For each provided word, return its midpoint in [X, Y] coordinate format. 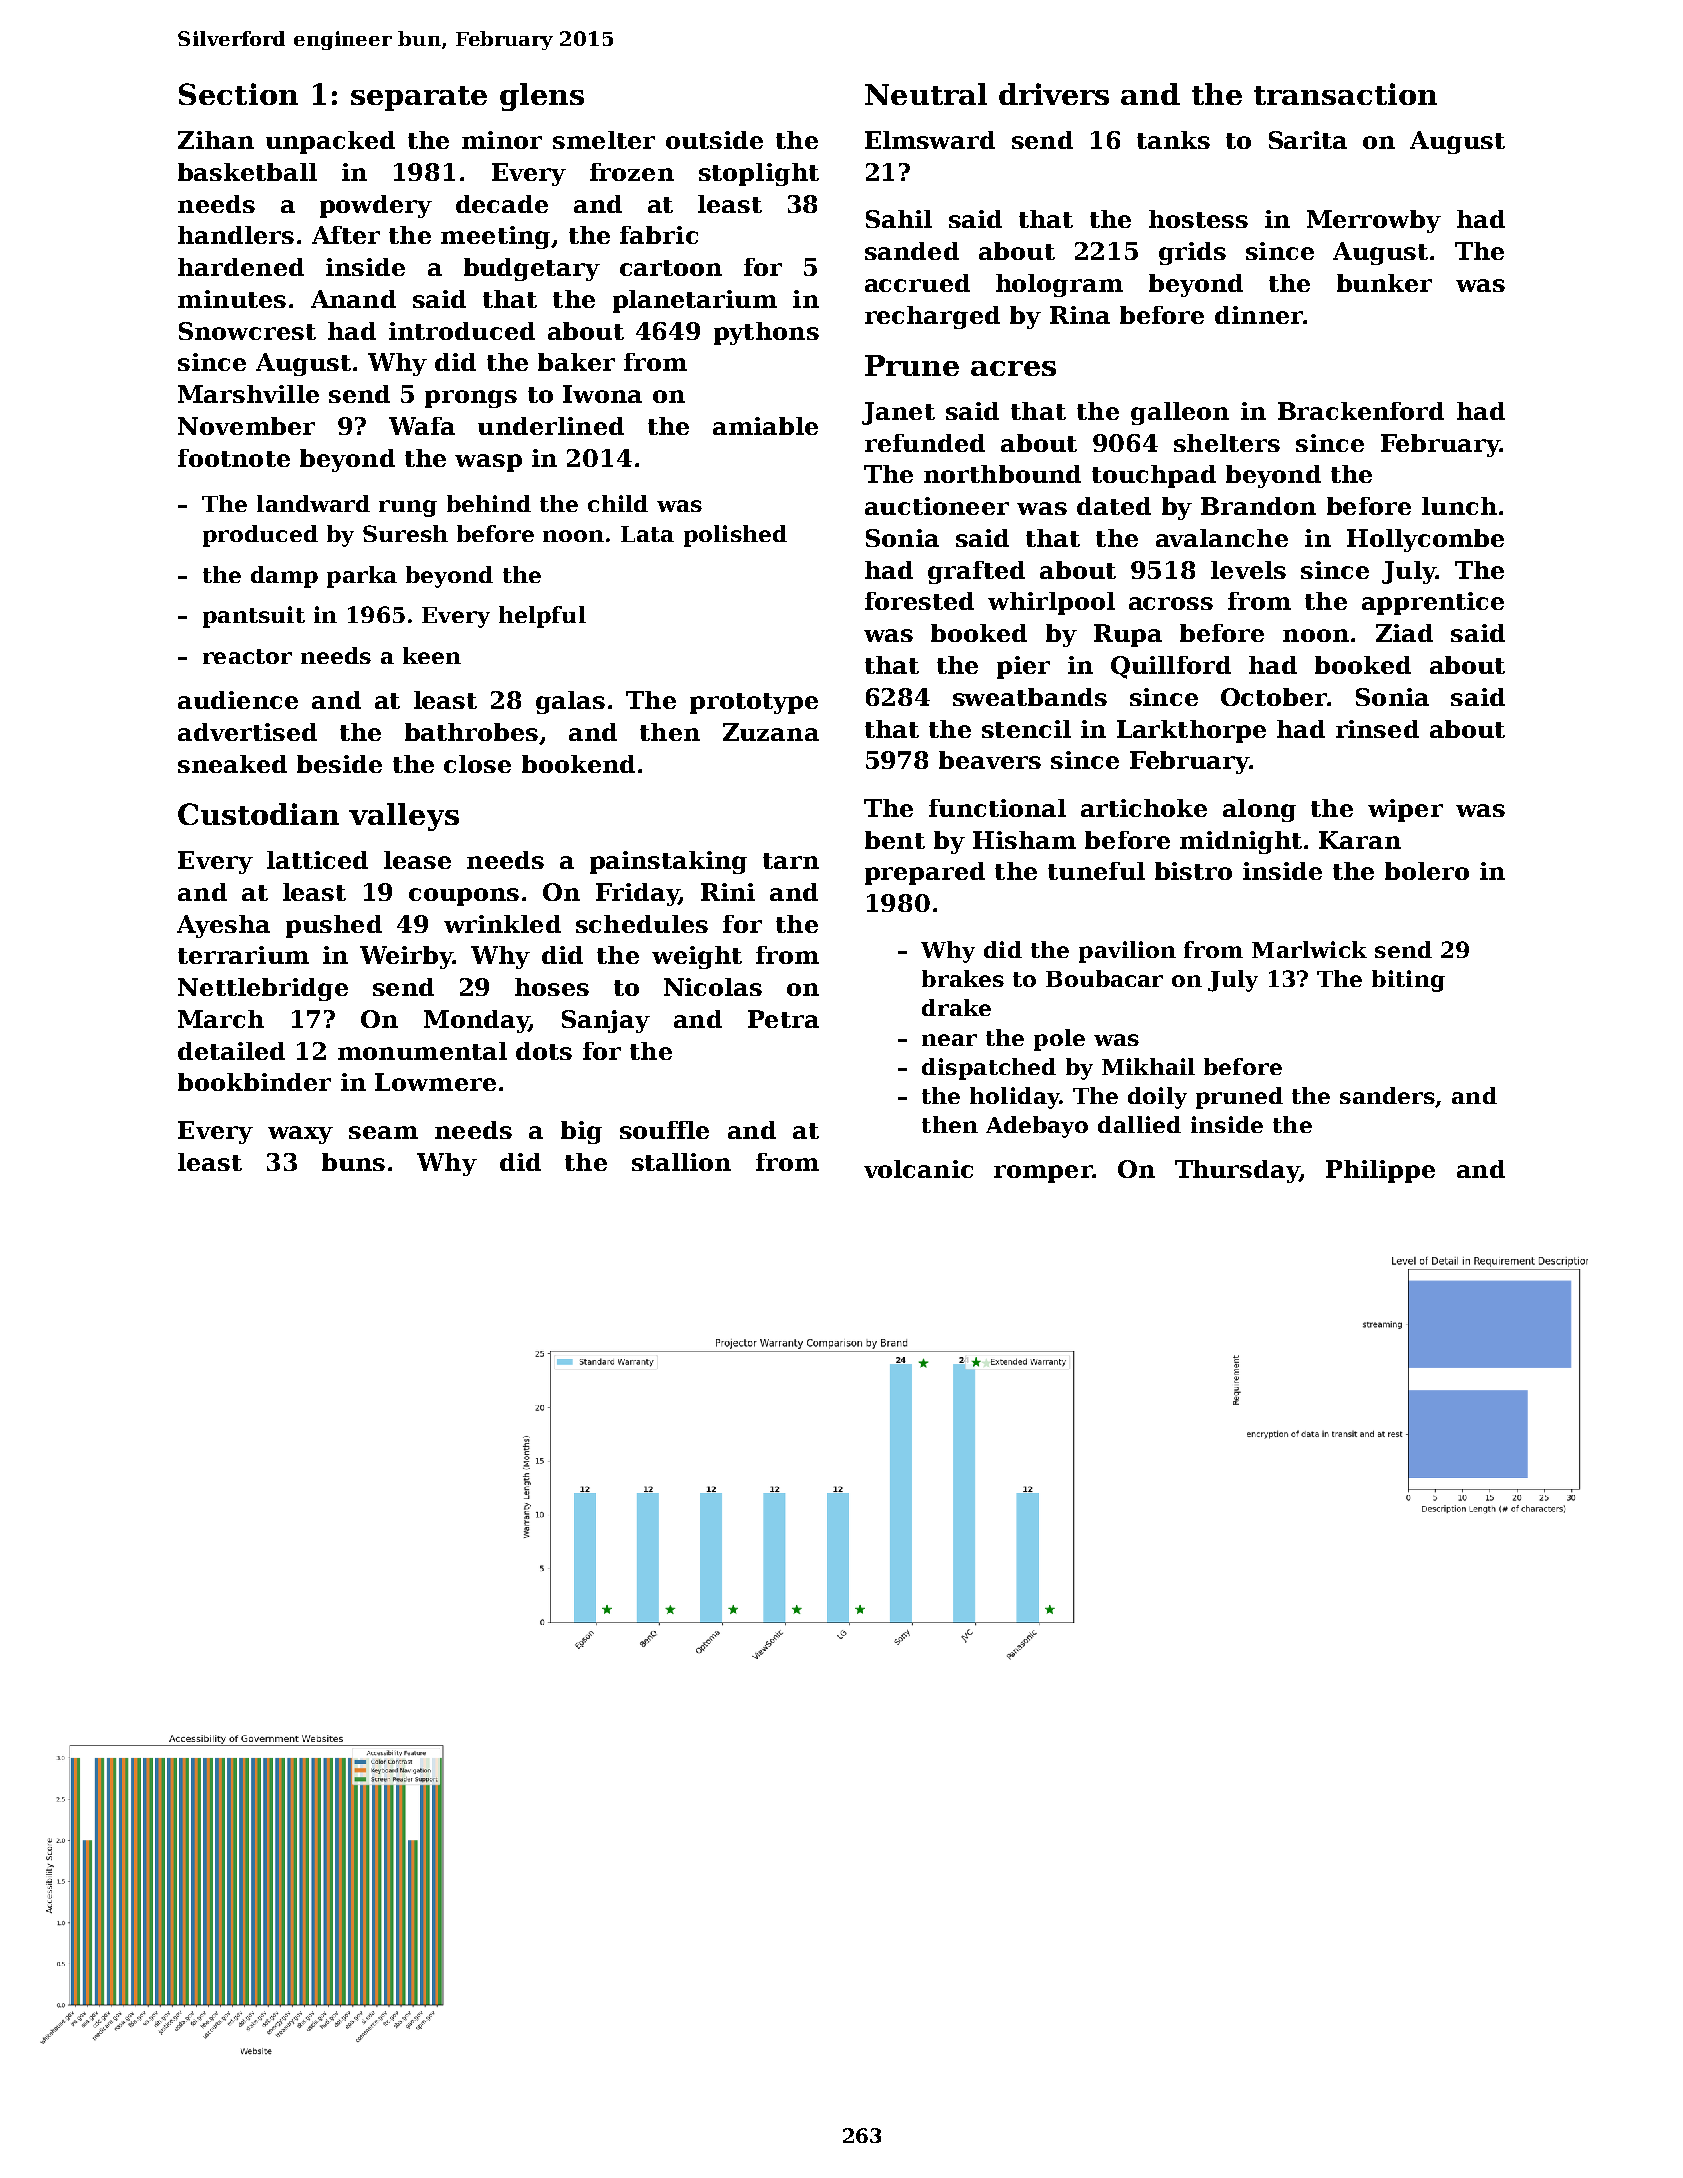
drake [956, 1007]
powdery [376, 206]
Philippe [1380, 1171]
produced [260, 536]
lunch [1459, 506]
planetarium [695, 301]
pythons [766, 333]
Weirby [406, 957]
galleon [1180, 413]
